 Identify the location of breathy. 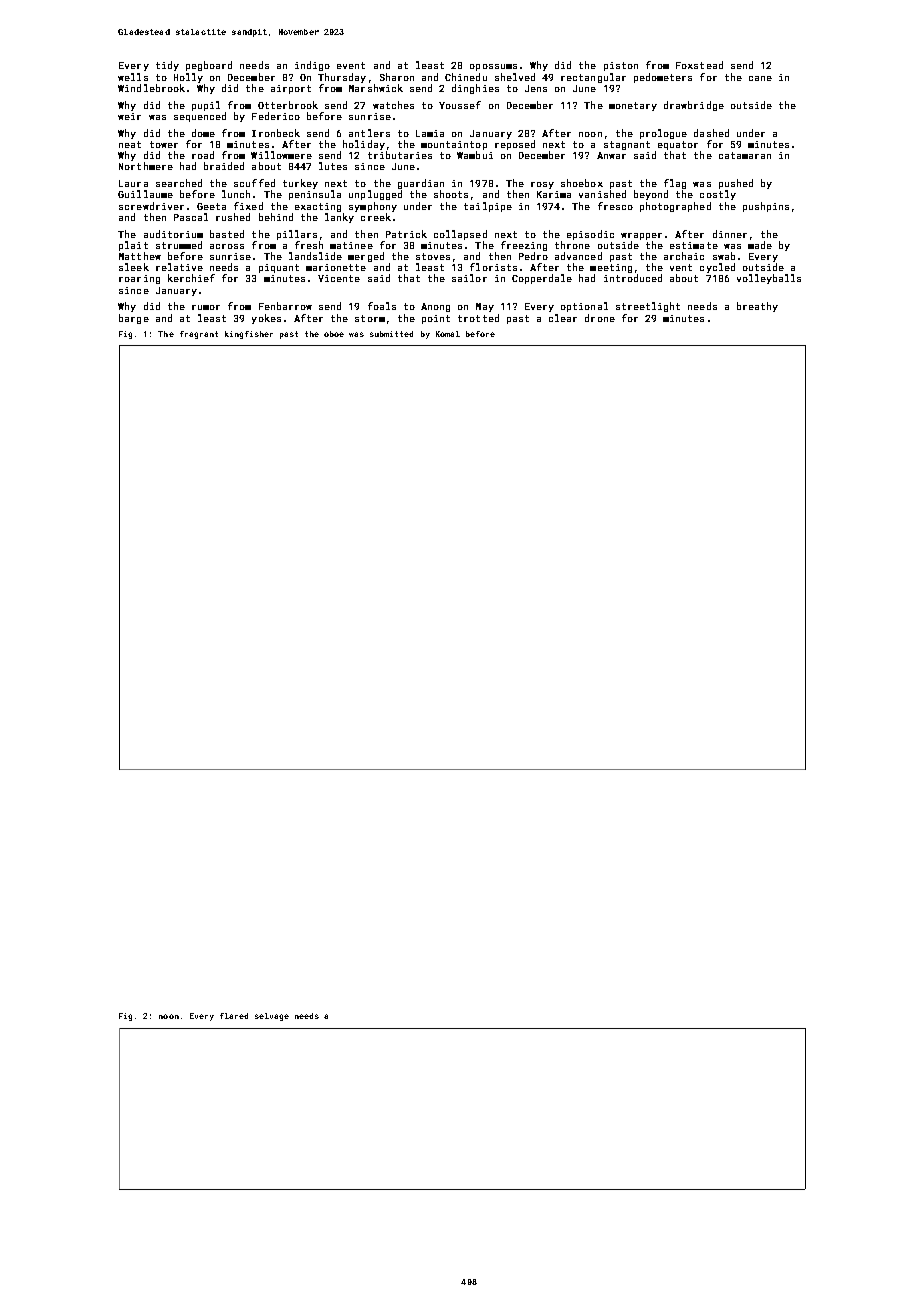
(757, 307).
